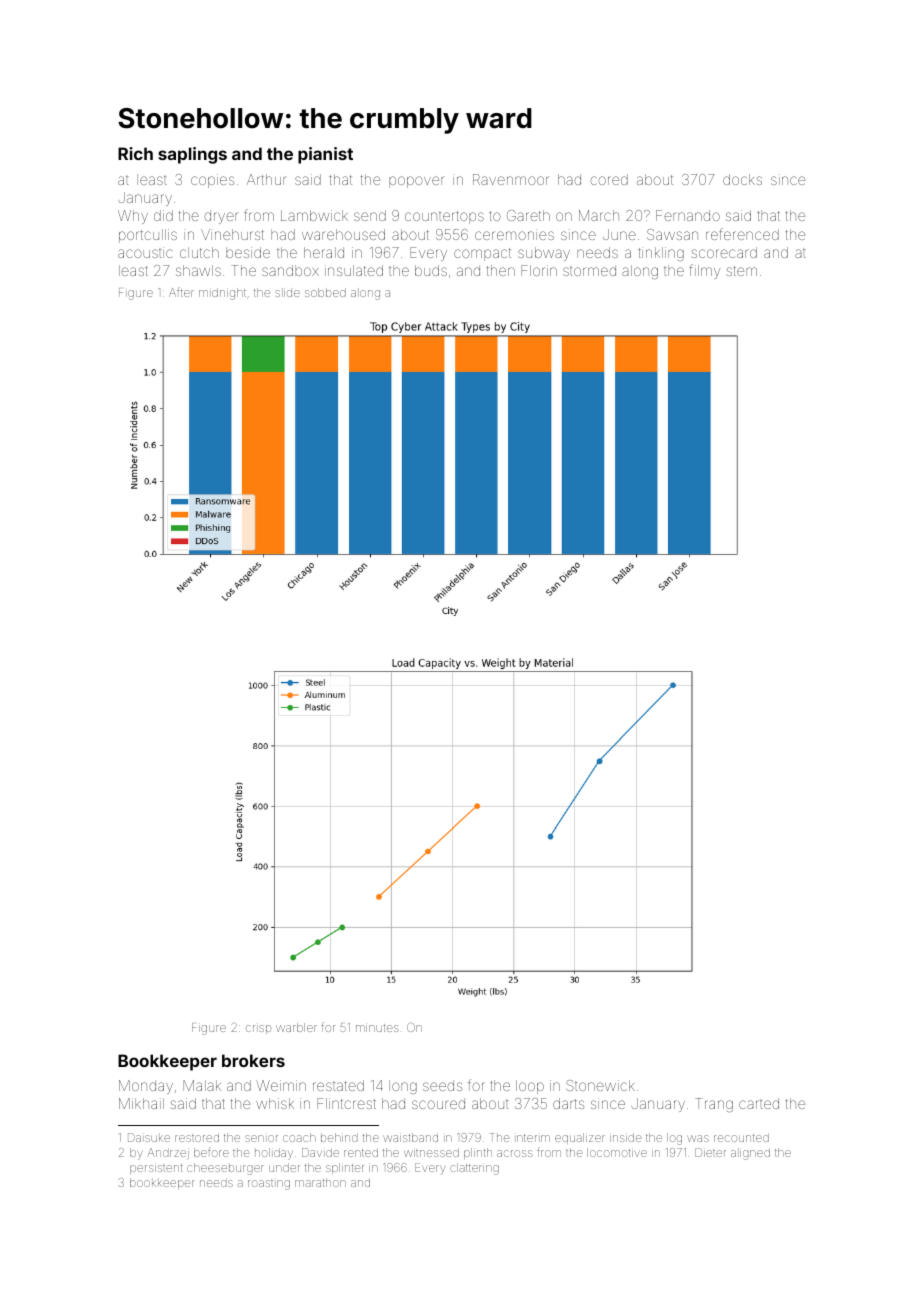 This screenshot has width=924, height=1308. I want to click on then, so click(501, 270).
